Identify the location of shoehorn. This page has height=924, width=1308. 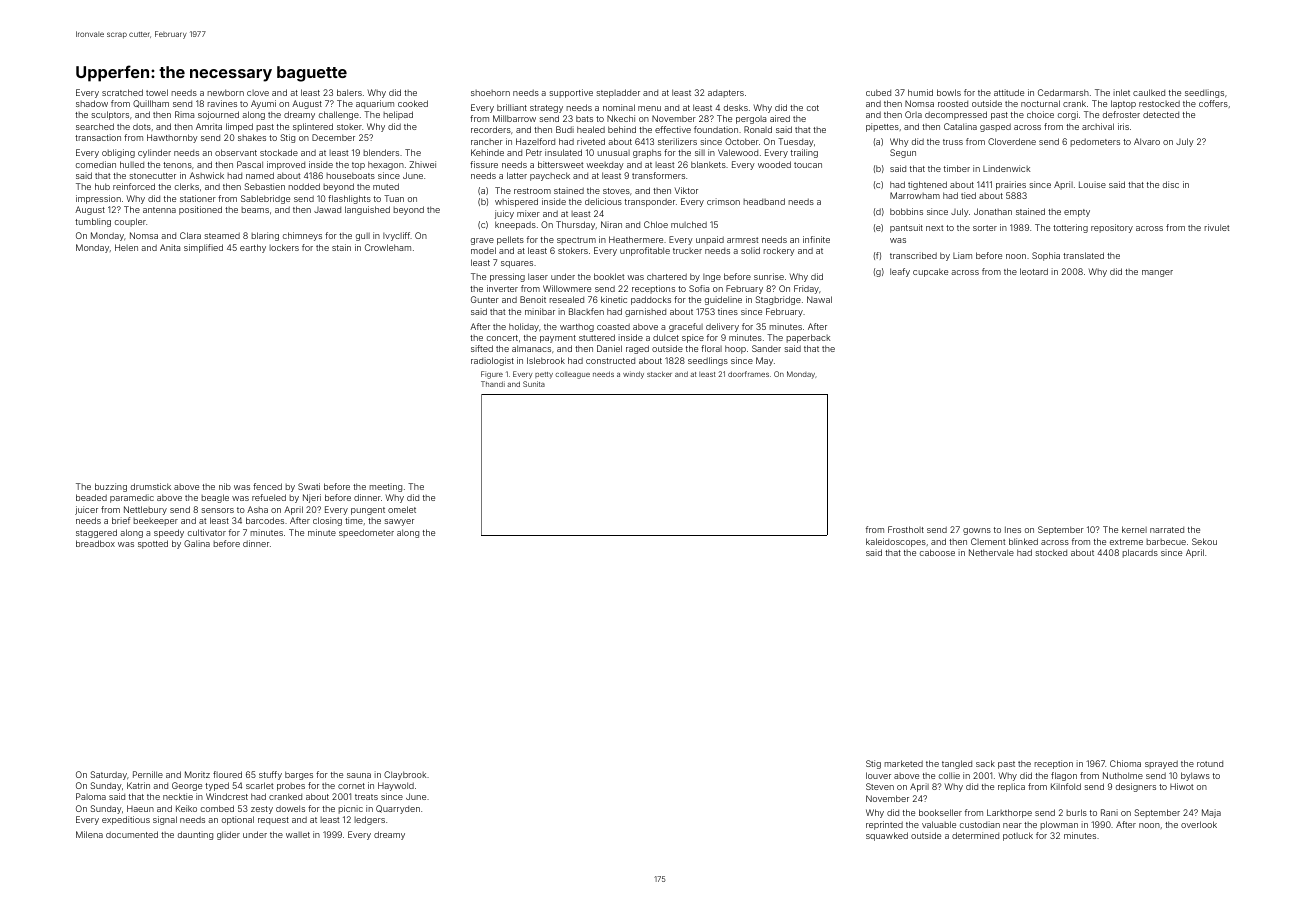
(490, 93).
